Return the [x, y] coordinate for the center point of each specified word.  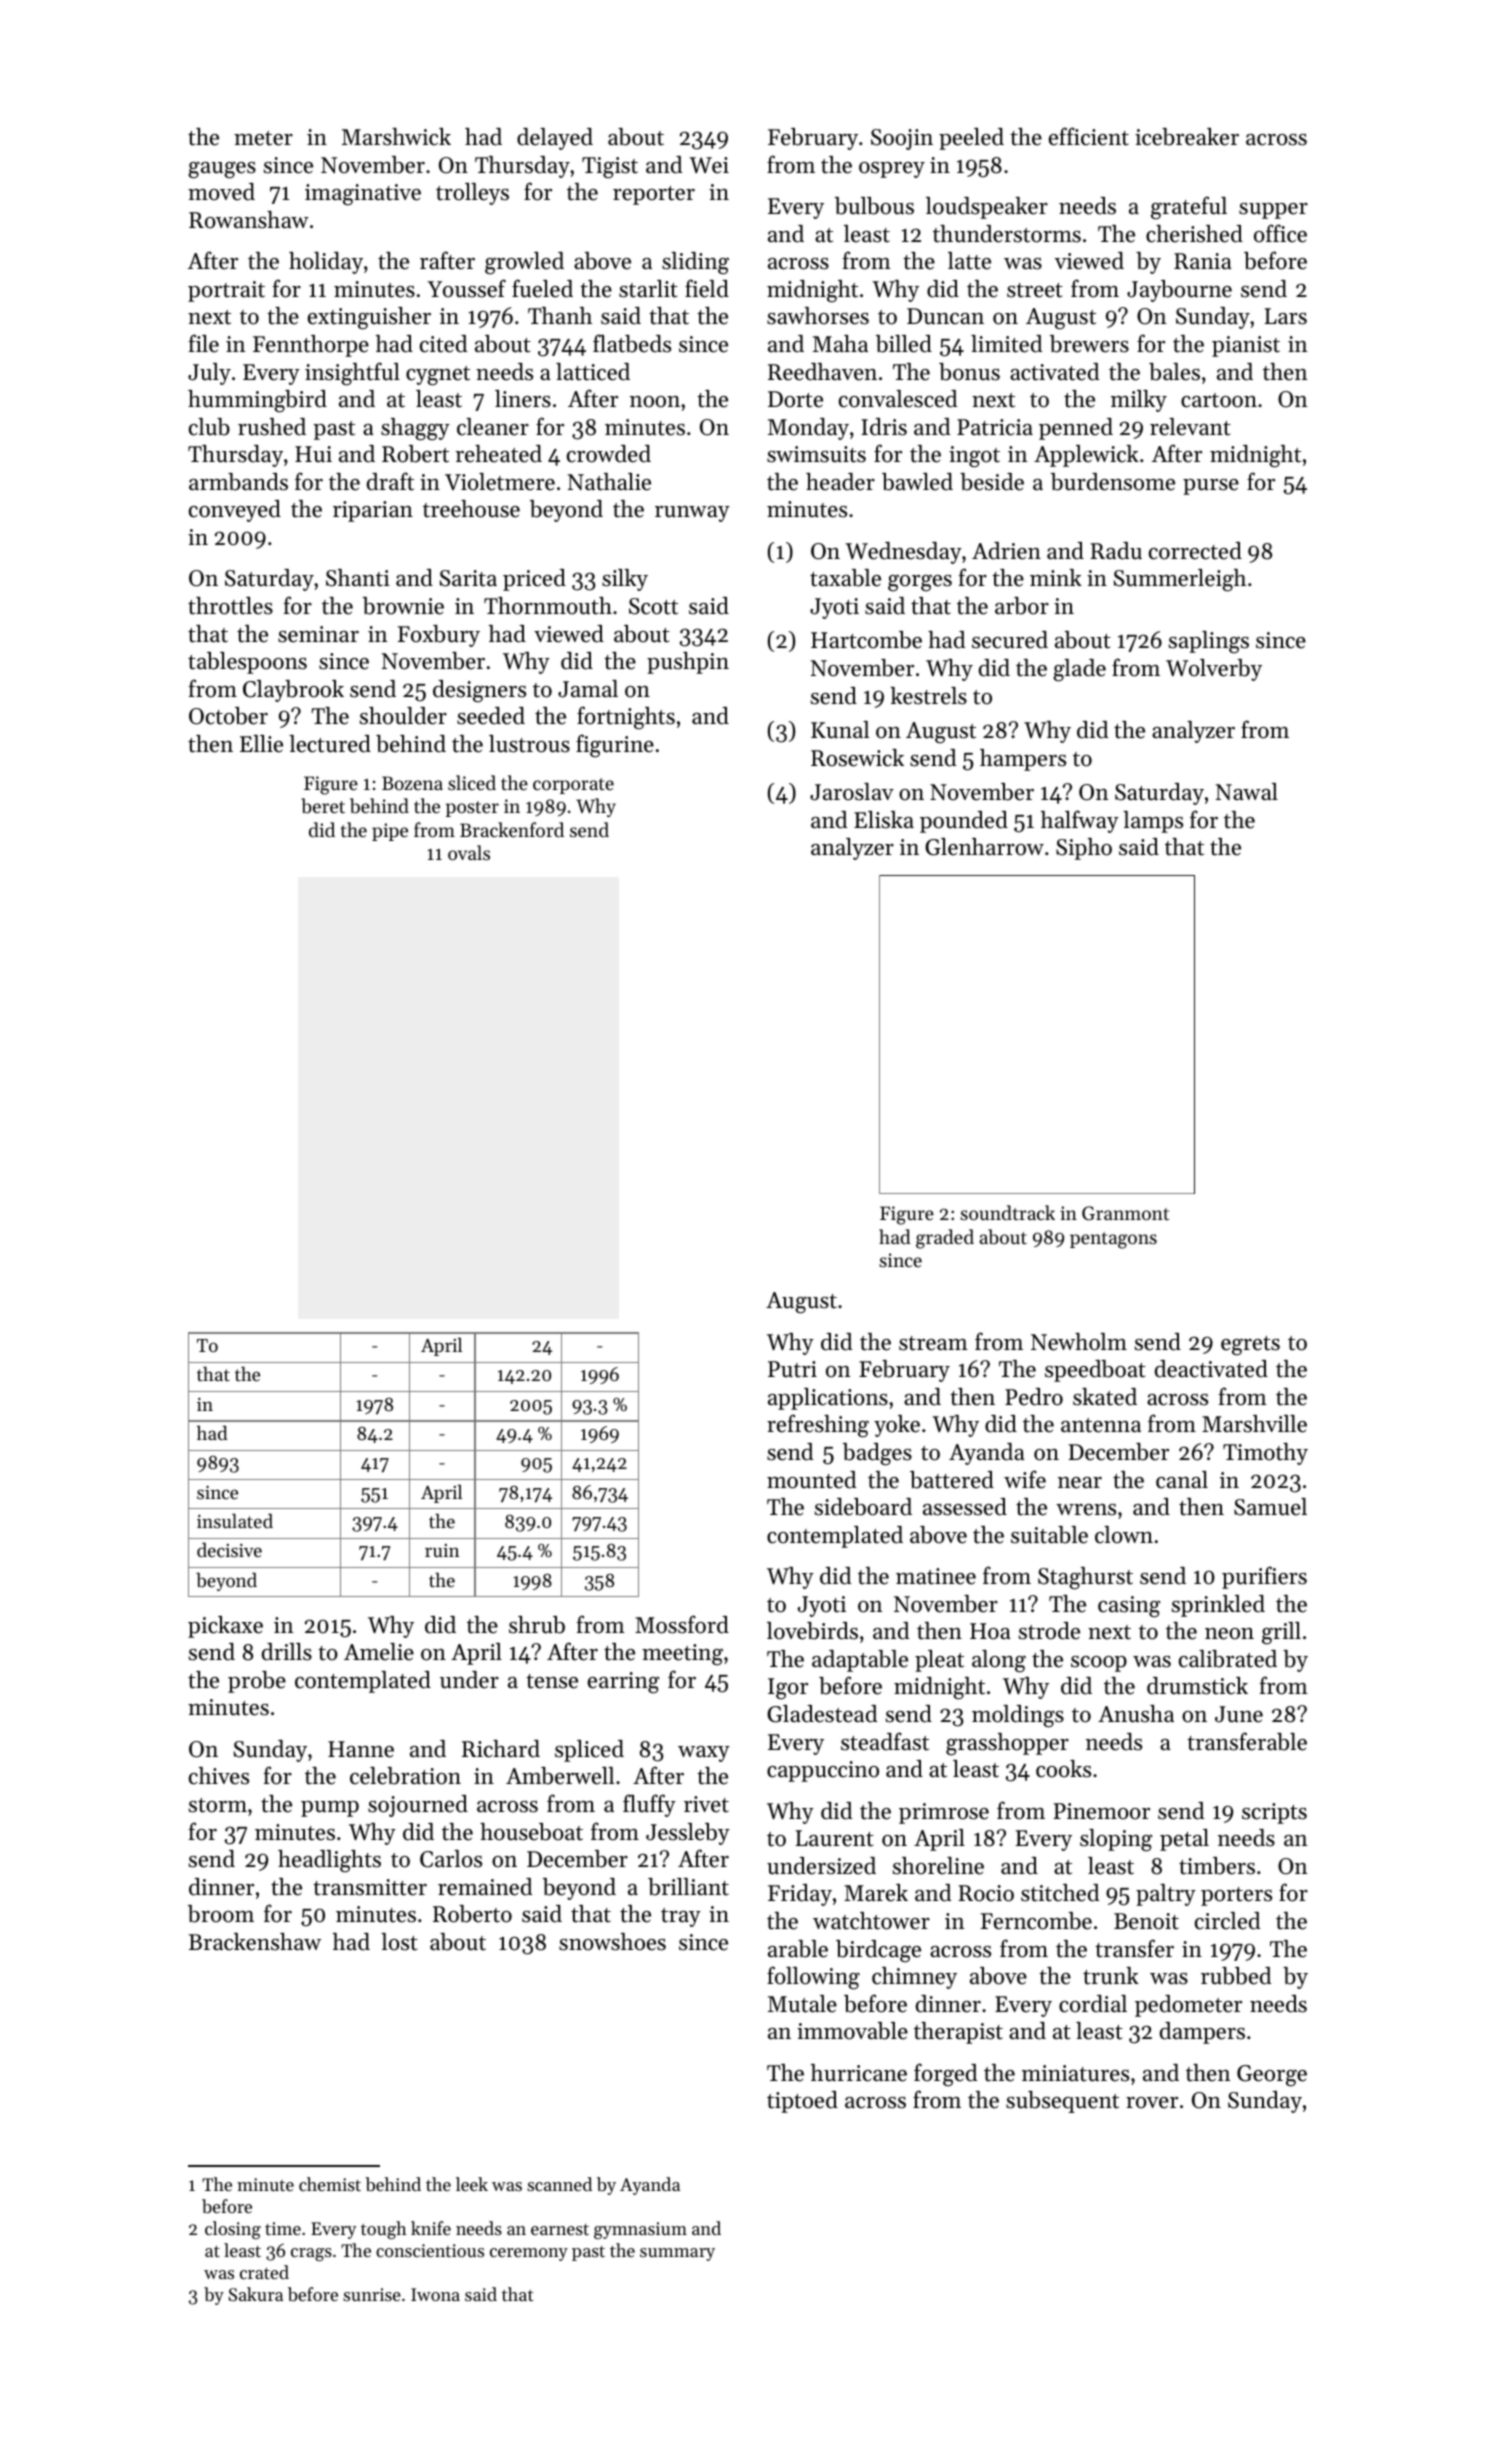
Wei [709, 165]
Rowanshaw [249, 220]
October [228, 716]
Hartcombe [866, 640]
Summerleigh [1180, 580]
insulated [235, 1520]
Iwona [435, 2294]
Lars [1286, 316]
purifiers [1264, 1577]
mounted [811, 1480]
